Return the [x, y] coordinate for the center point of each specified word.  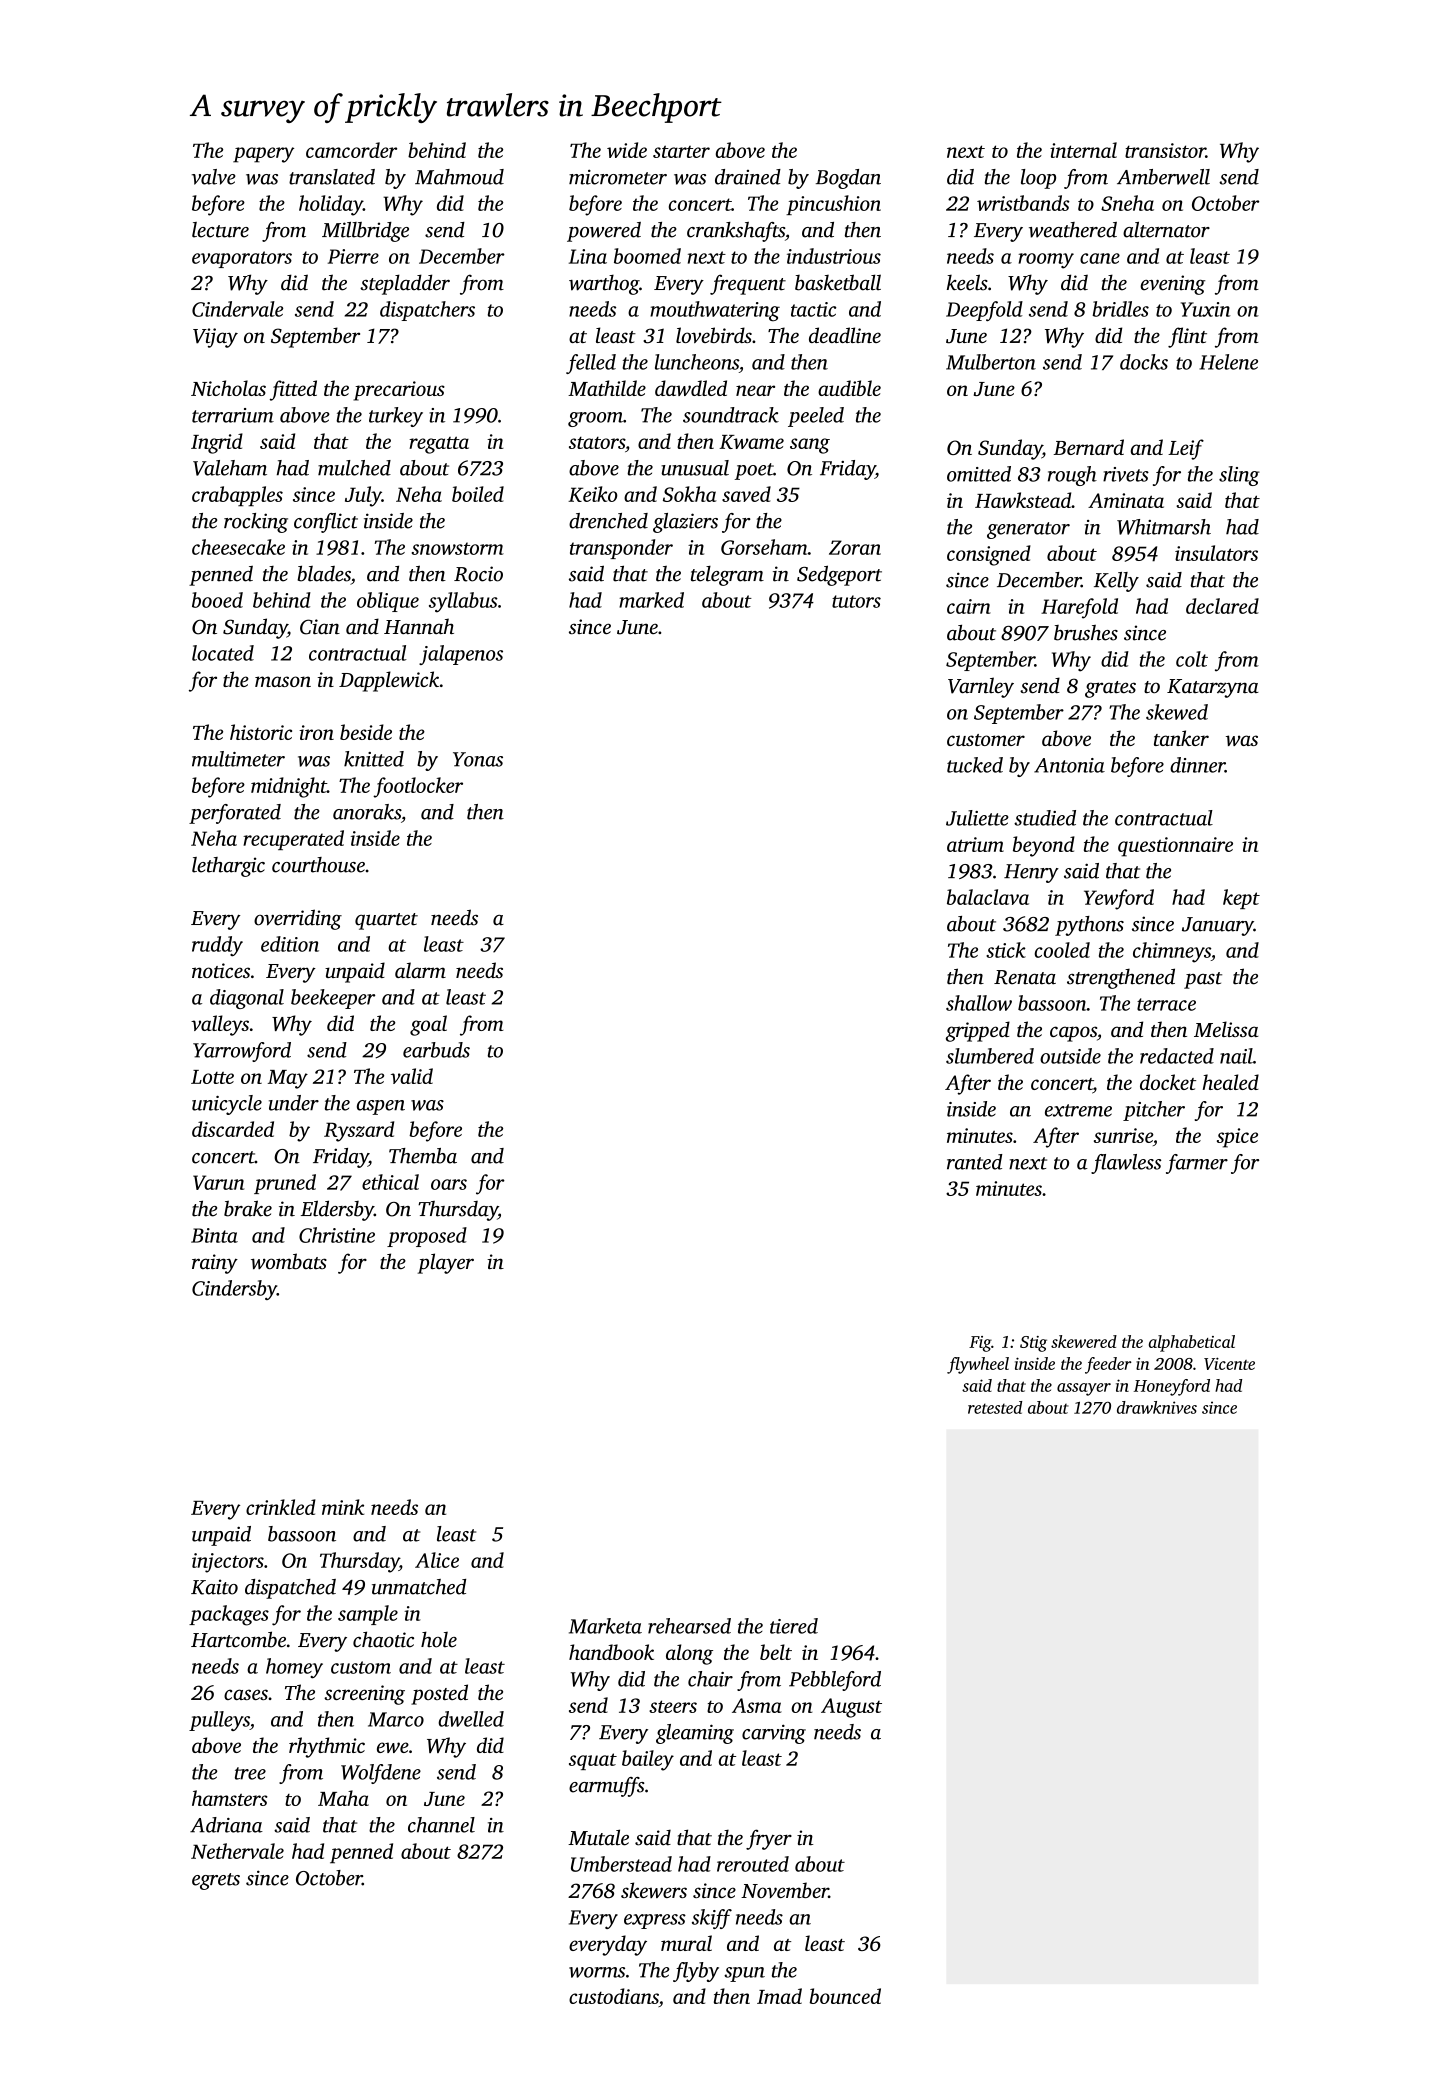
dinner [1197, 765]
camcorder [351, 150]
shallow [979, 1003]
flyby [696, 1972]
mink [343, 1507]
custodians [614, 1997]
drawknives [1157, 1407]
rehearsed [689, 1626]
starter [681, 151]
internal [1083, 150]
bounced [845, 1996]
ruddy [217, 946]
